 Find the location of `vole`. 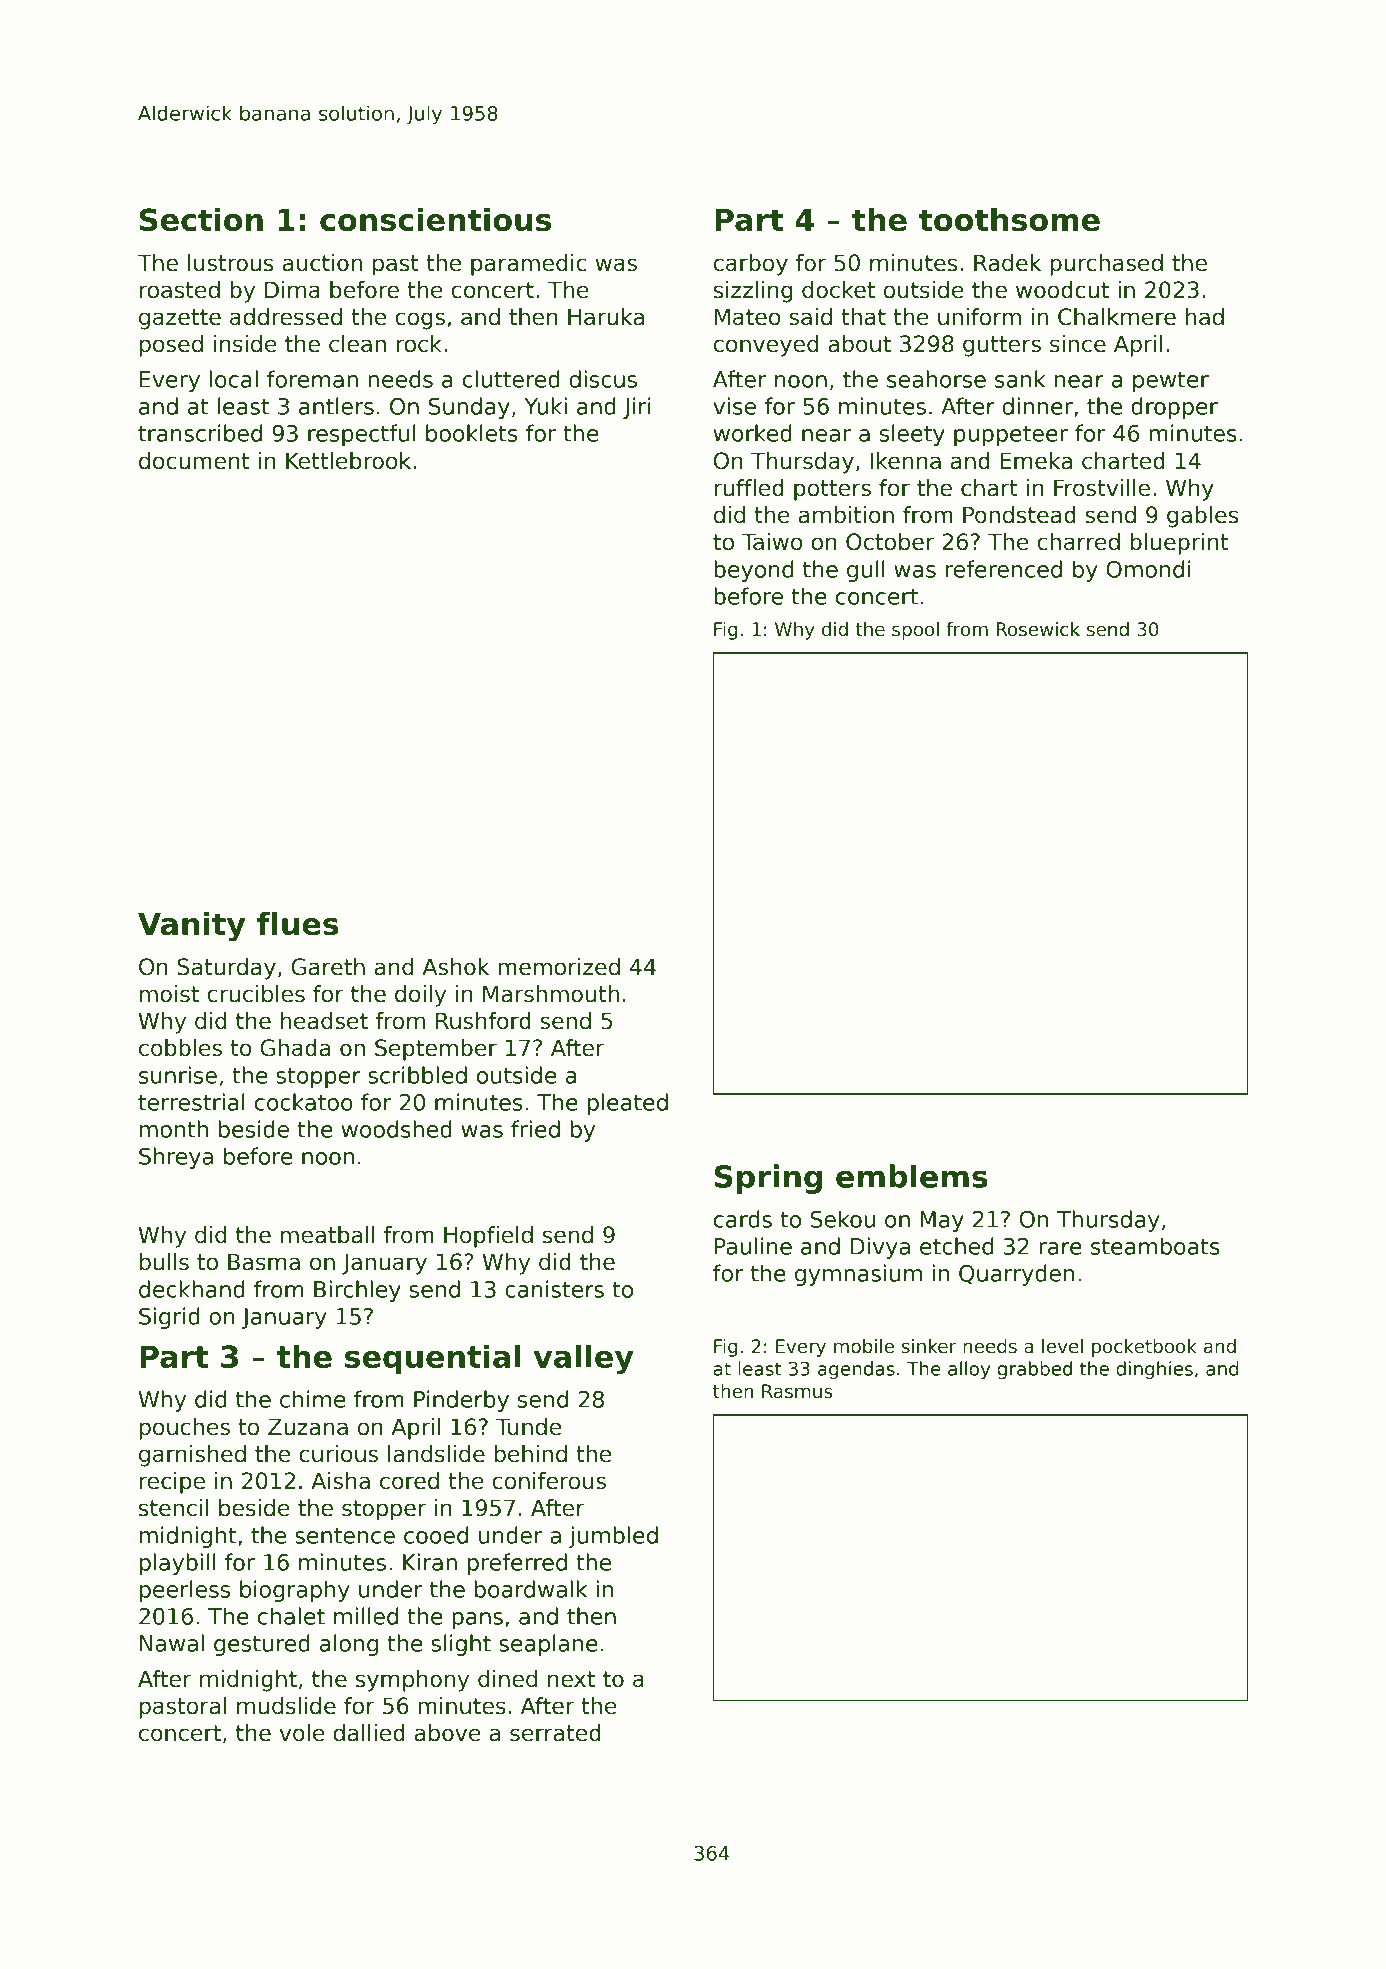

vole is located at coordinates (302, 1733).
